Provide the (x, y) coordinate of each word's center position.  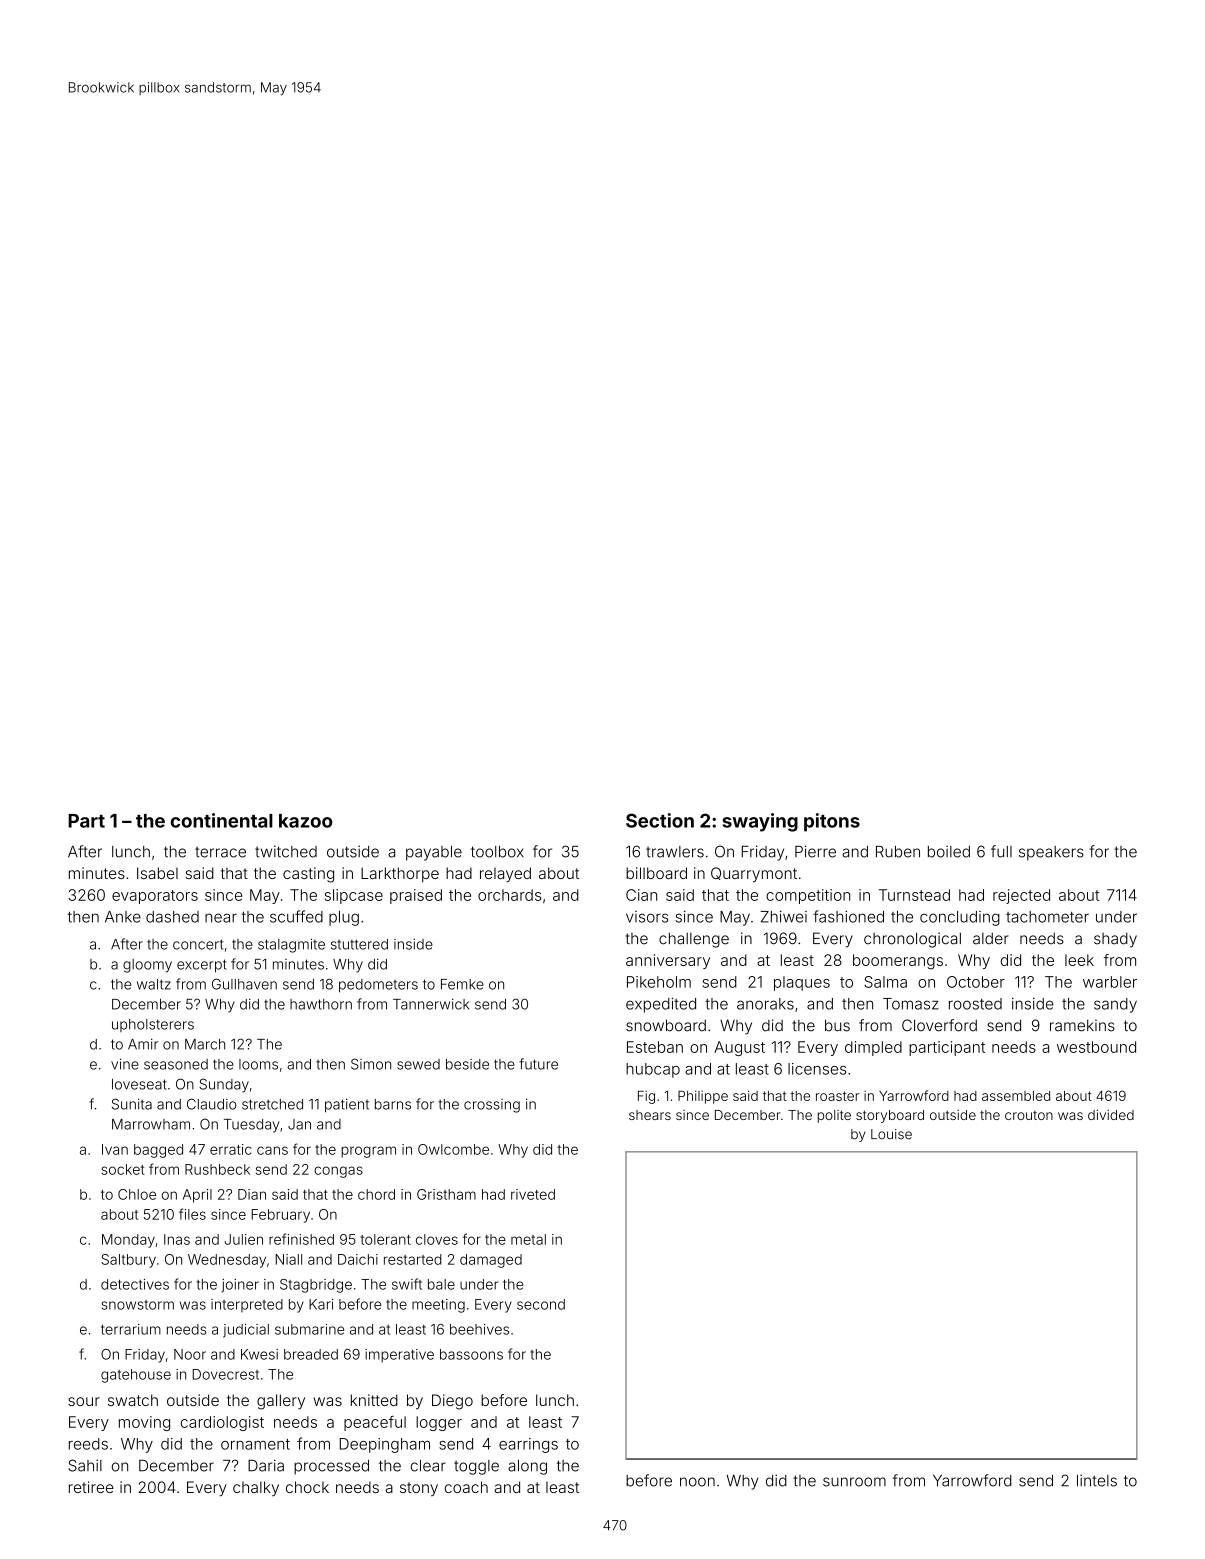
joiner (240, 1286)
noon (697, 1482)
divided (1111, 1115)
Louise (891, 1134)
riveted (533, 1194)
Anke (123, 917)
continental (221, 820)
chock (307, 1487)
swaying (760, 822)
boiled (949, 852)
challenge (694, 940)
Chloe (137, 1194)
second (541, 1304)
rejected (1021, 896)
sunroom (854, 1482)
